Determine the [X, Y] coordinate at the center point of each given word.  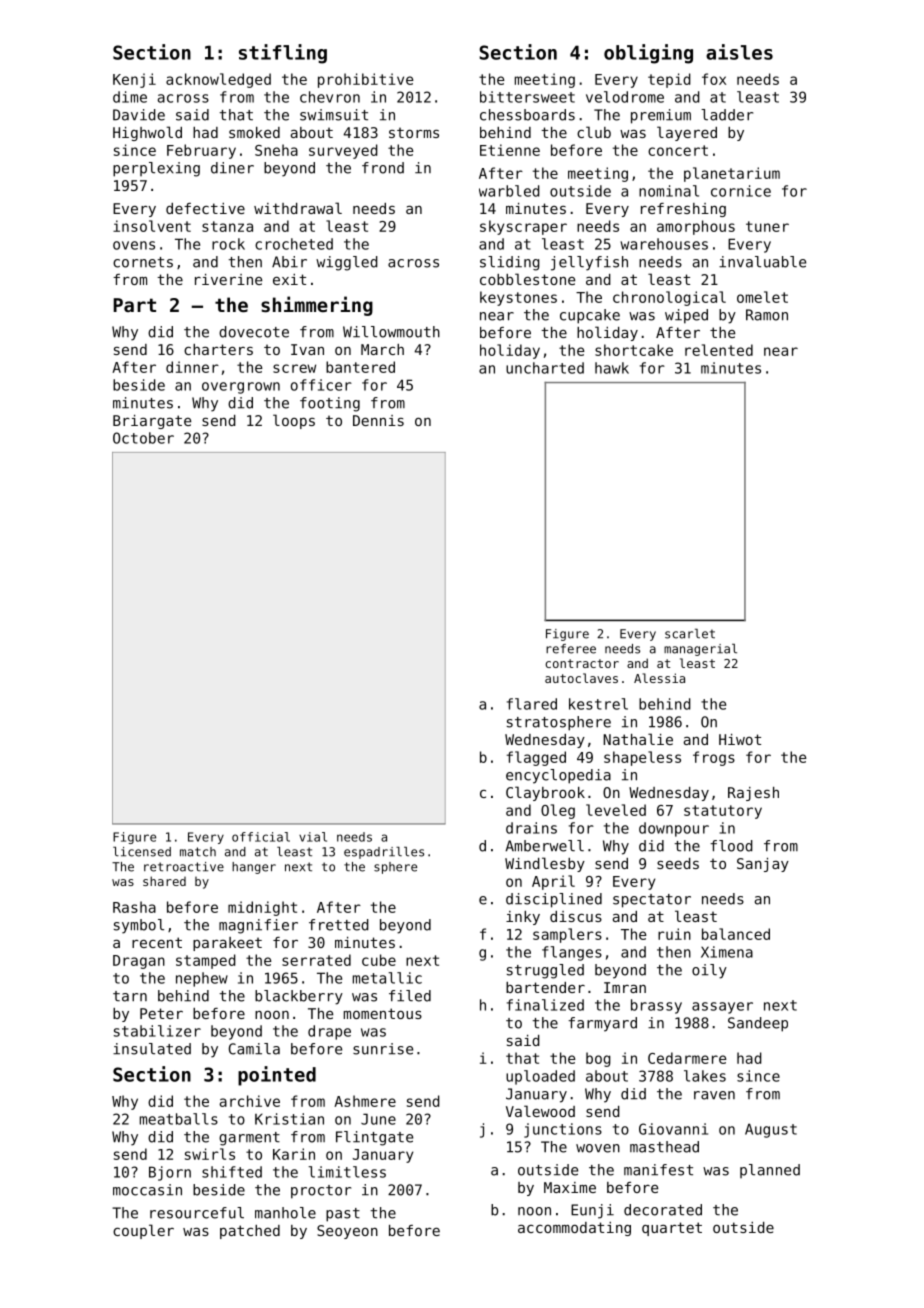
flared [532, 704]
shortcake [634, 350]
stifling [283, 54]
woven [598, 1148]
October [143, 438]
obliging [648, 54]
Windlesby [545, 864]
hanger [254, 868]
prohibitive [366, 80]
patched [250, 1232]
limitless [347, 1172]
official [261, 837]
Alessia [659, 678]
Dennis [378, 420]
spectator [652, 901]
